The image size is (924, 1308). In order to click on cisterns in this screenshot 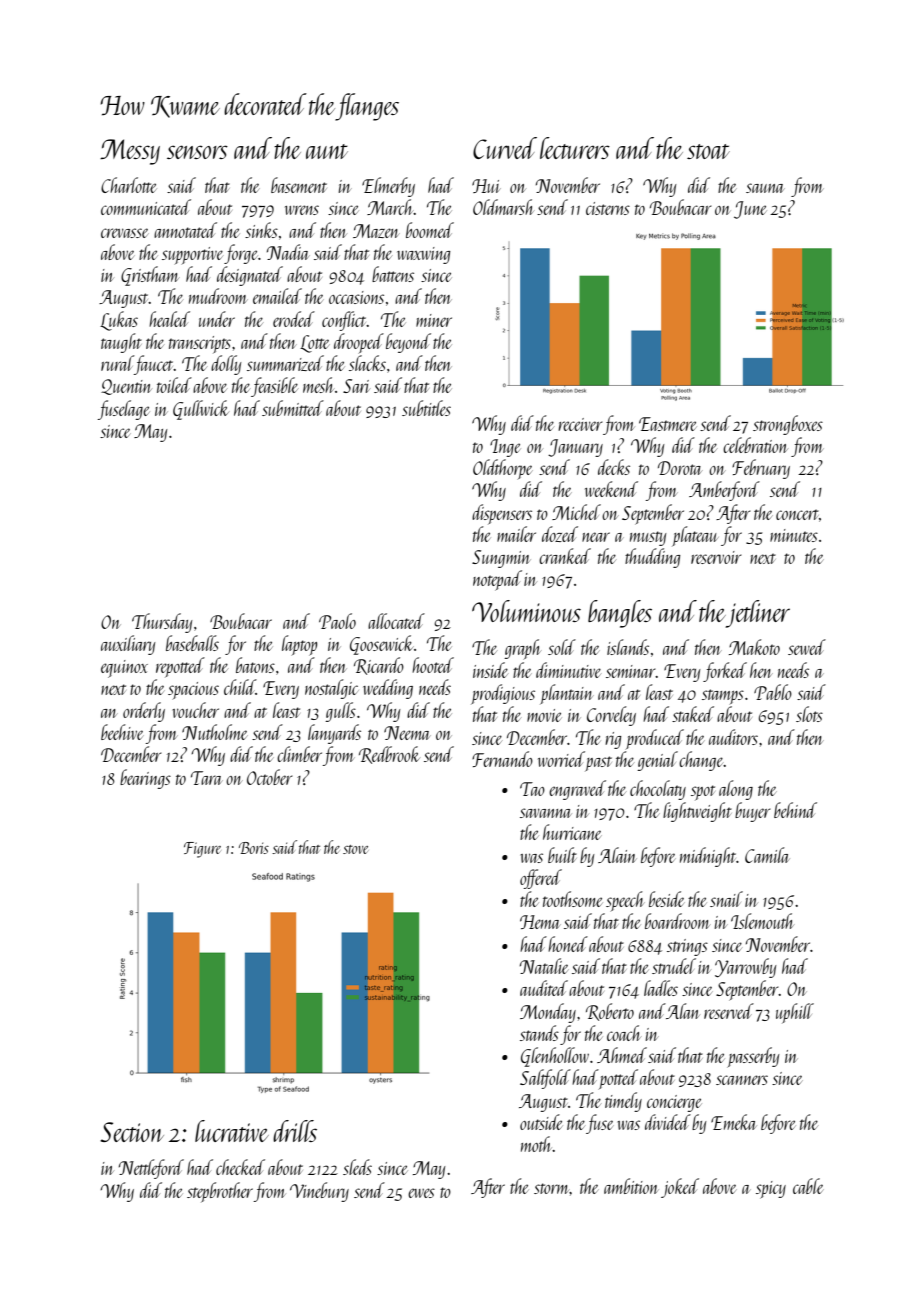, I will do `click(608, 208)`.
